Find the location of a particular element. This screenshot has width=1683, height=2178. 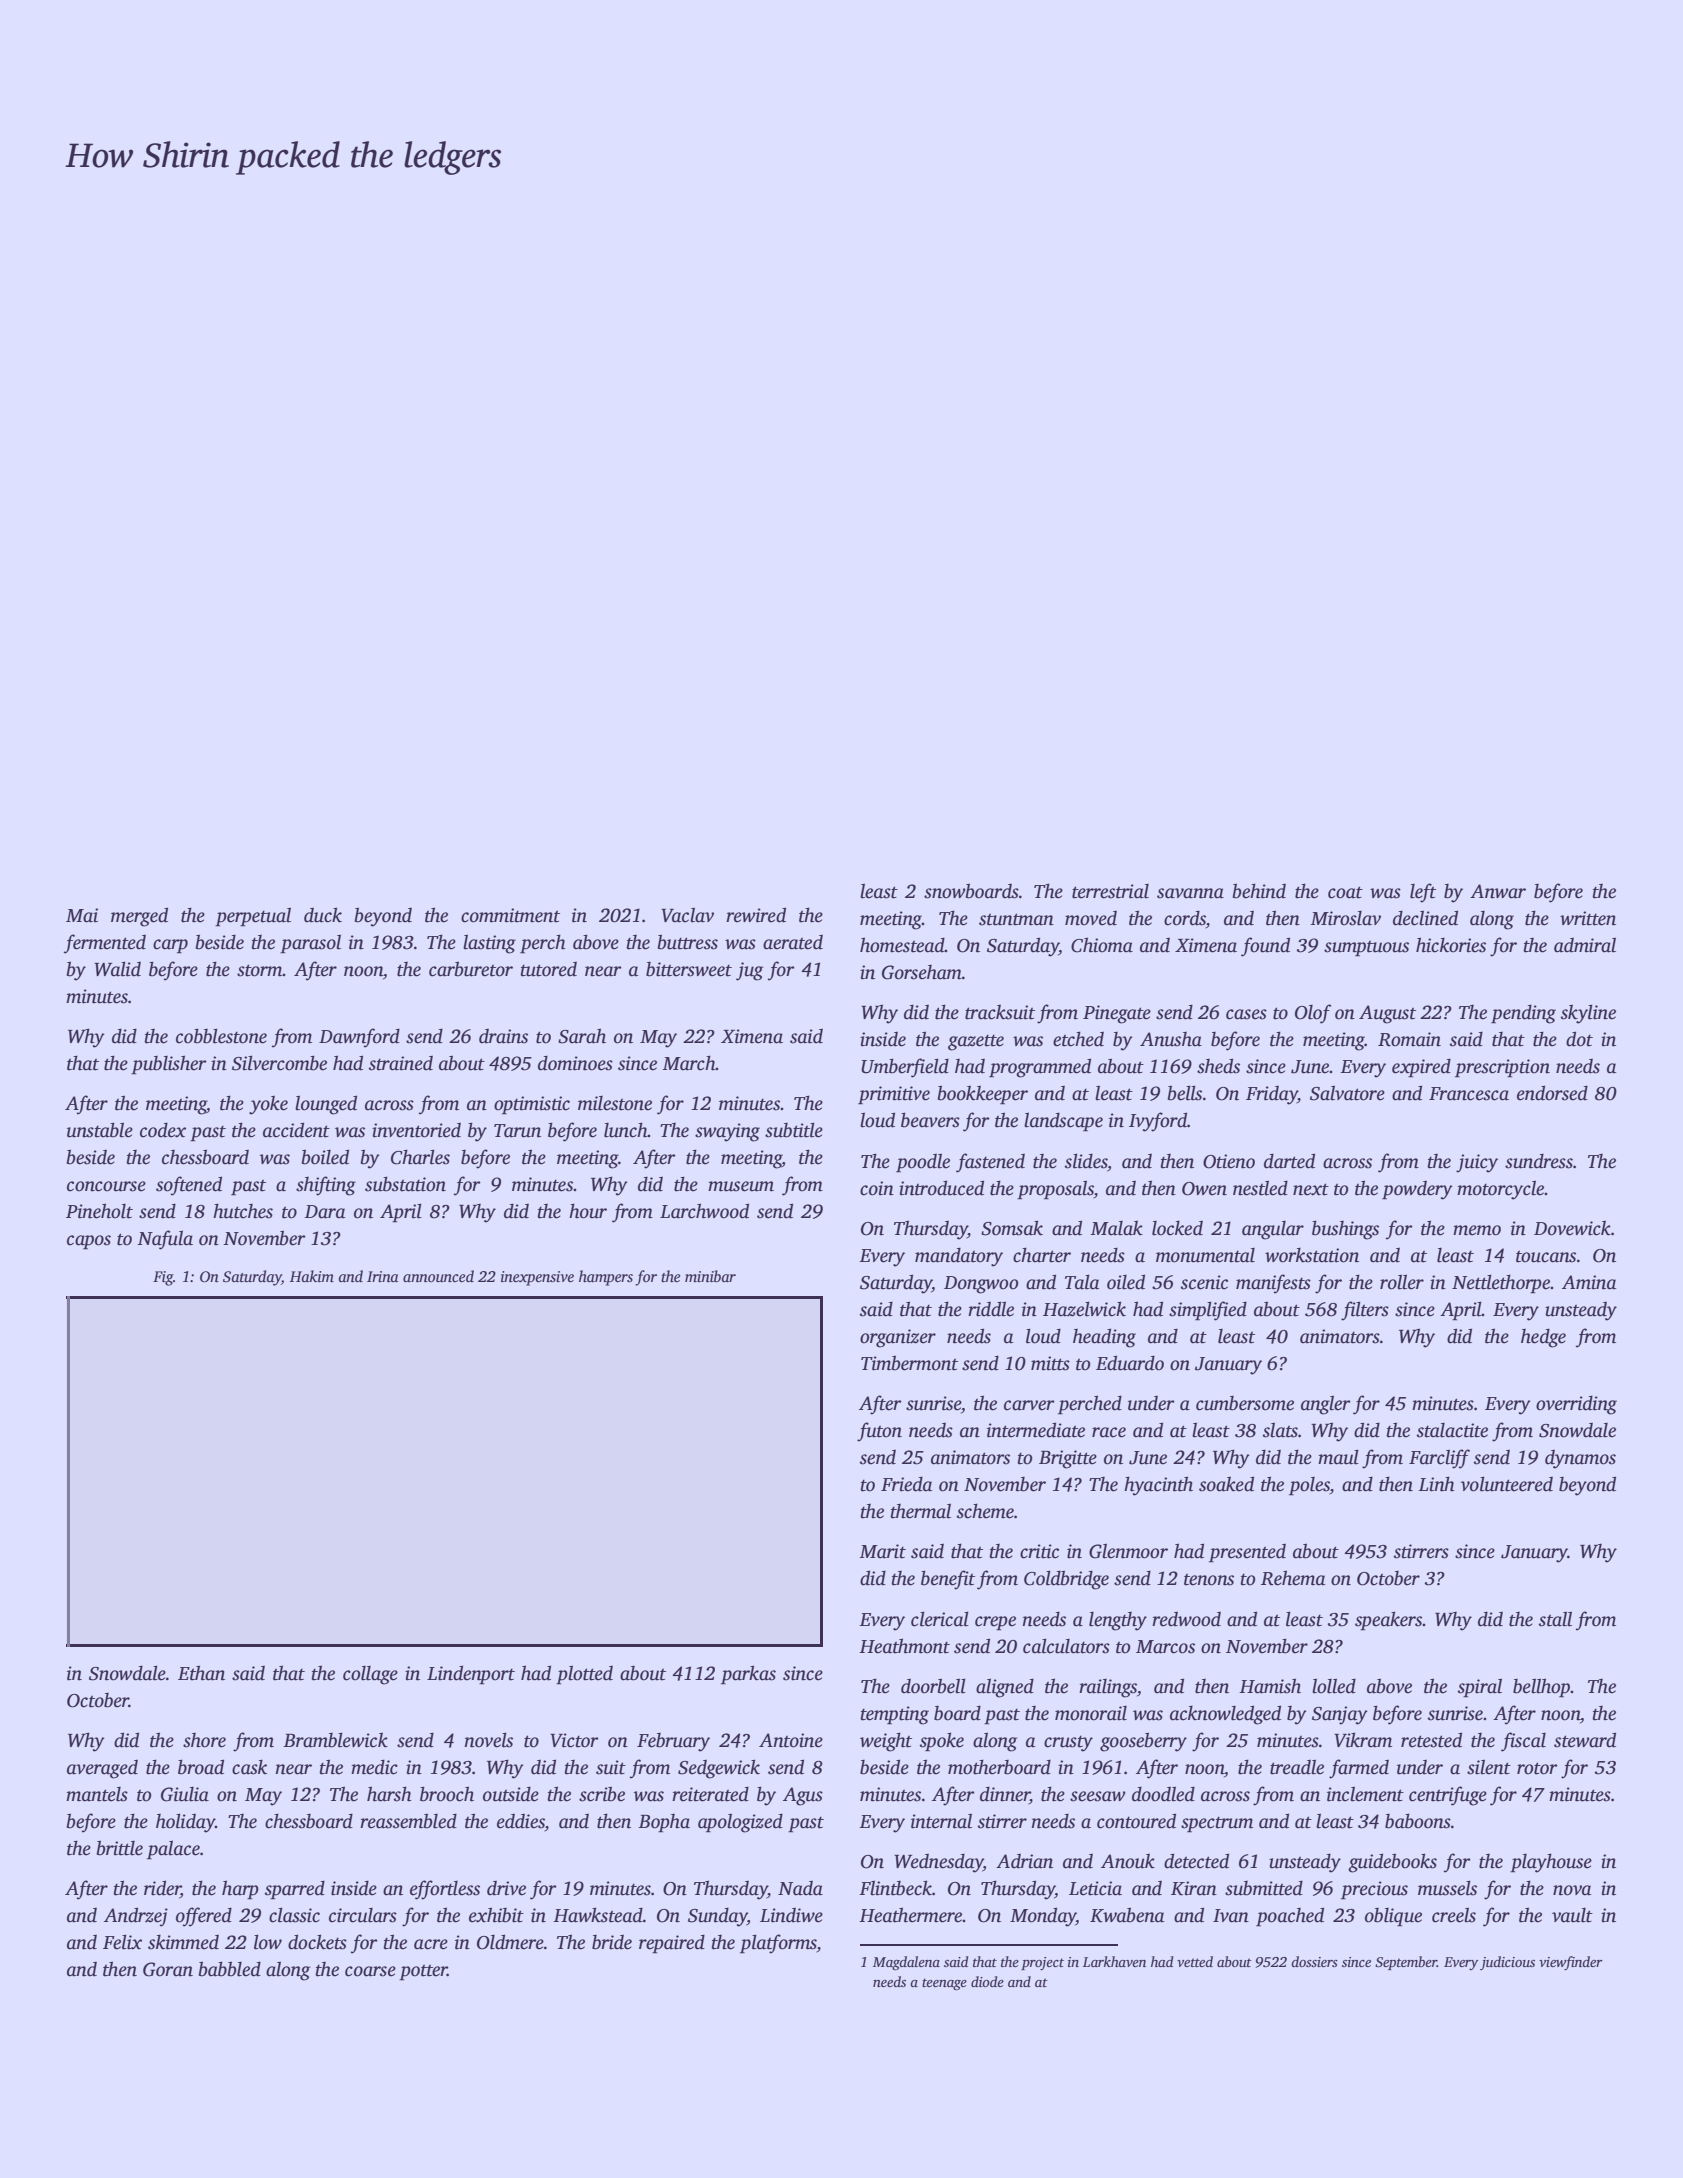

hour is located at coordinates (588, 1211).
